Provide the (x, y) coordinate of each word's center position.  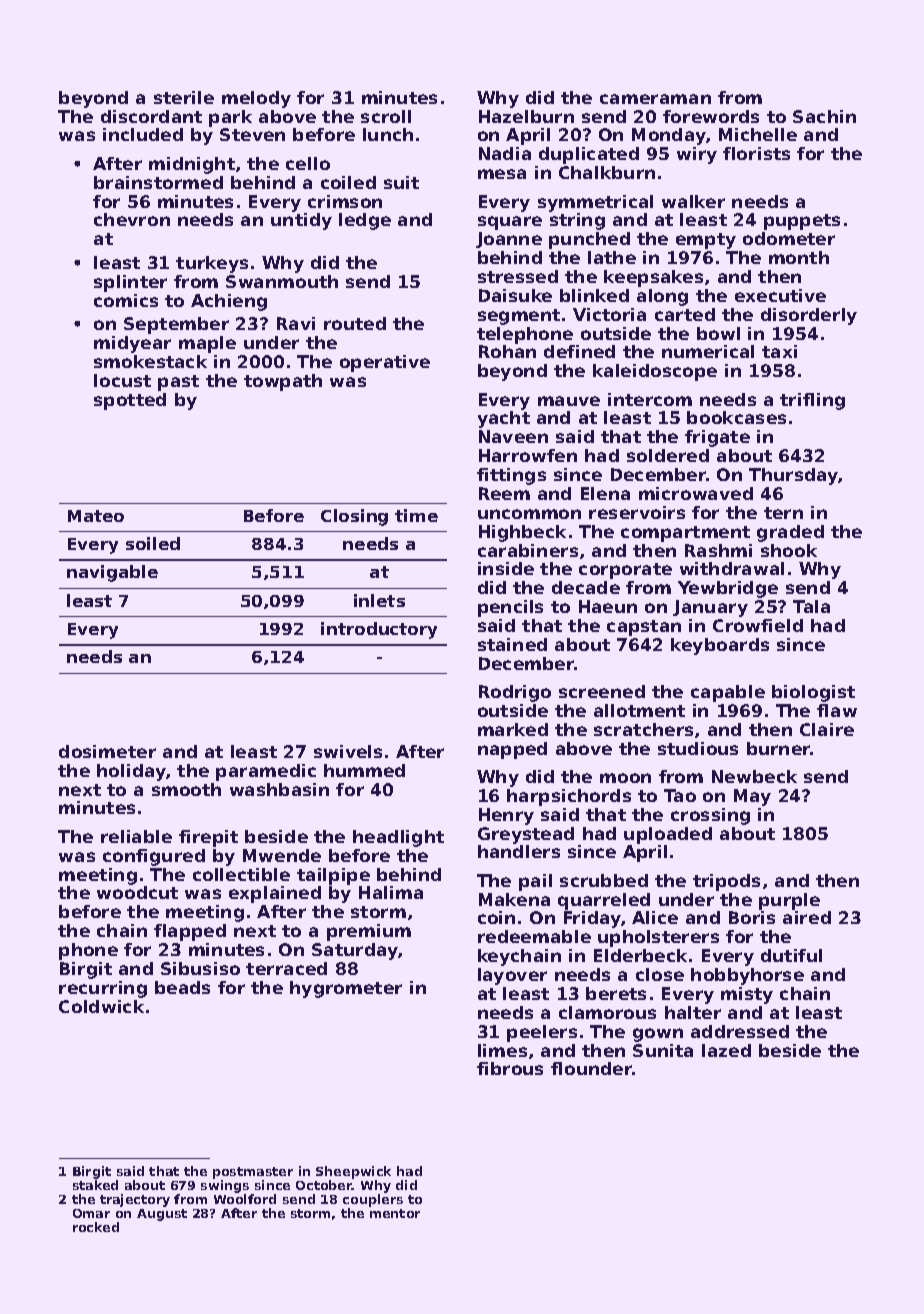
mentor (395, 1213)
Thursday (793, 476)
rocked (96, 1227)
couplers (373, 1200)
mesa (502, 174)
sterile (184, 97)
